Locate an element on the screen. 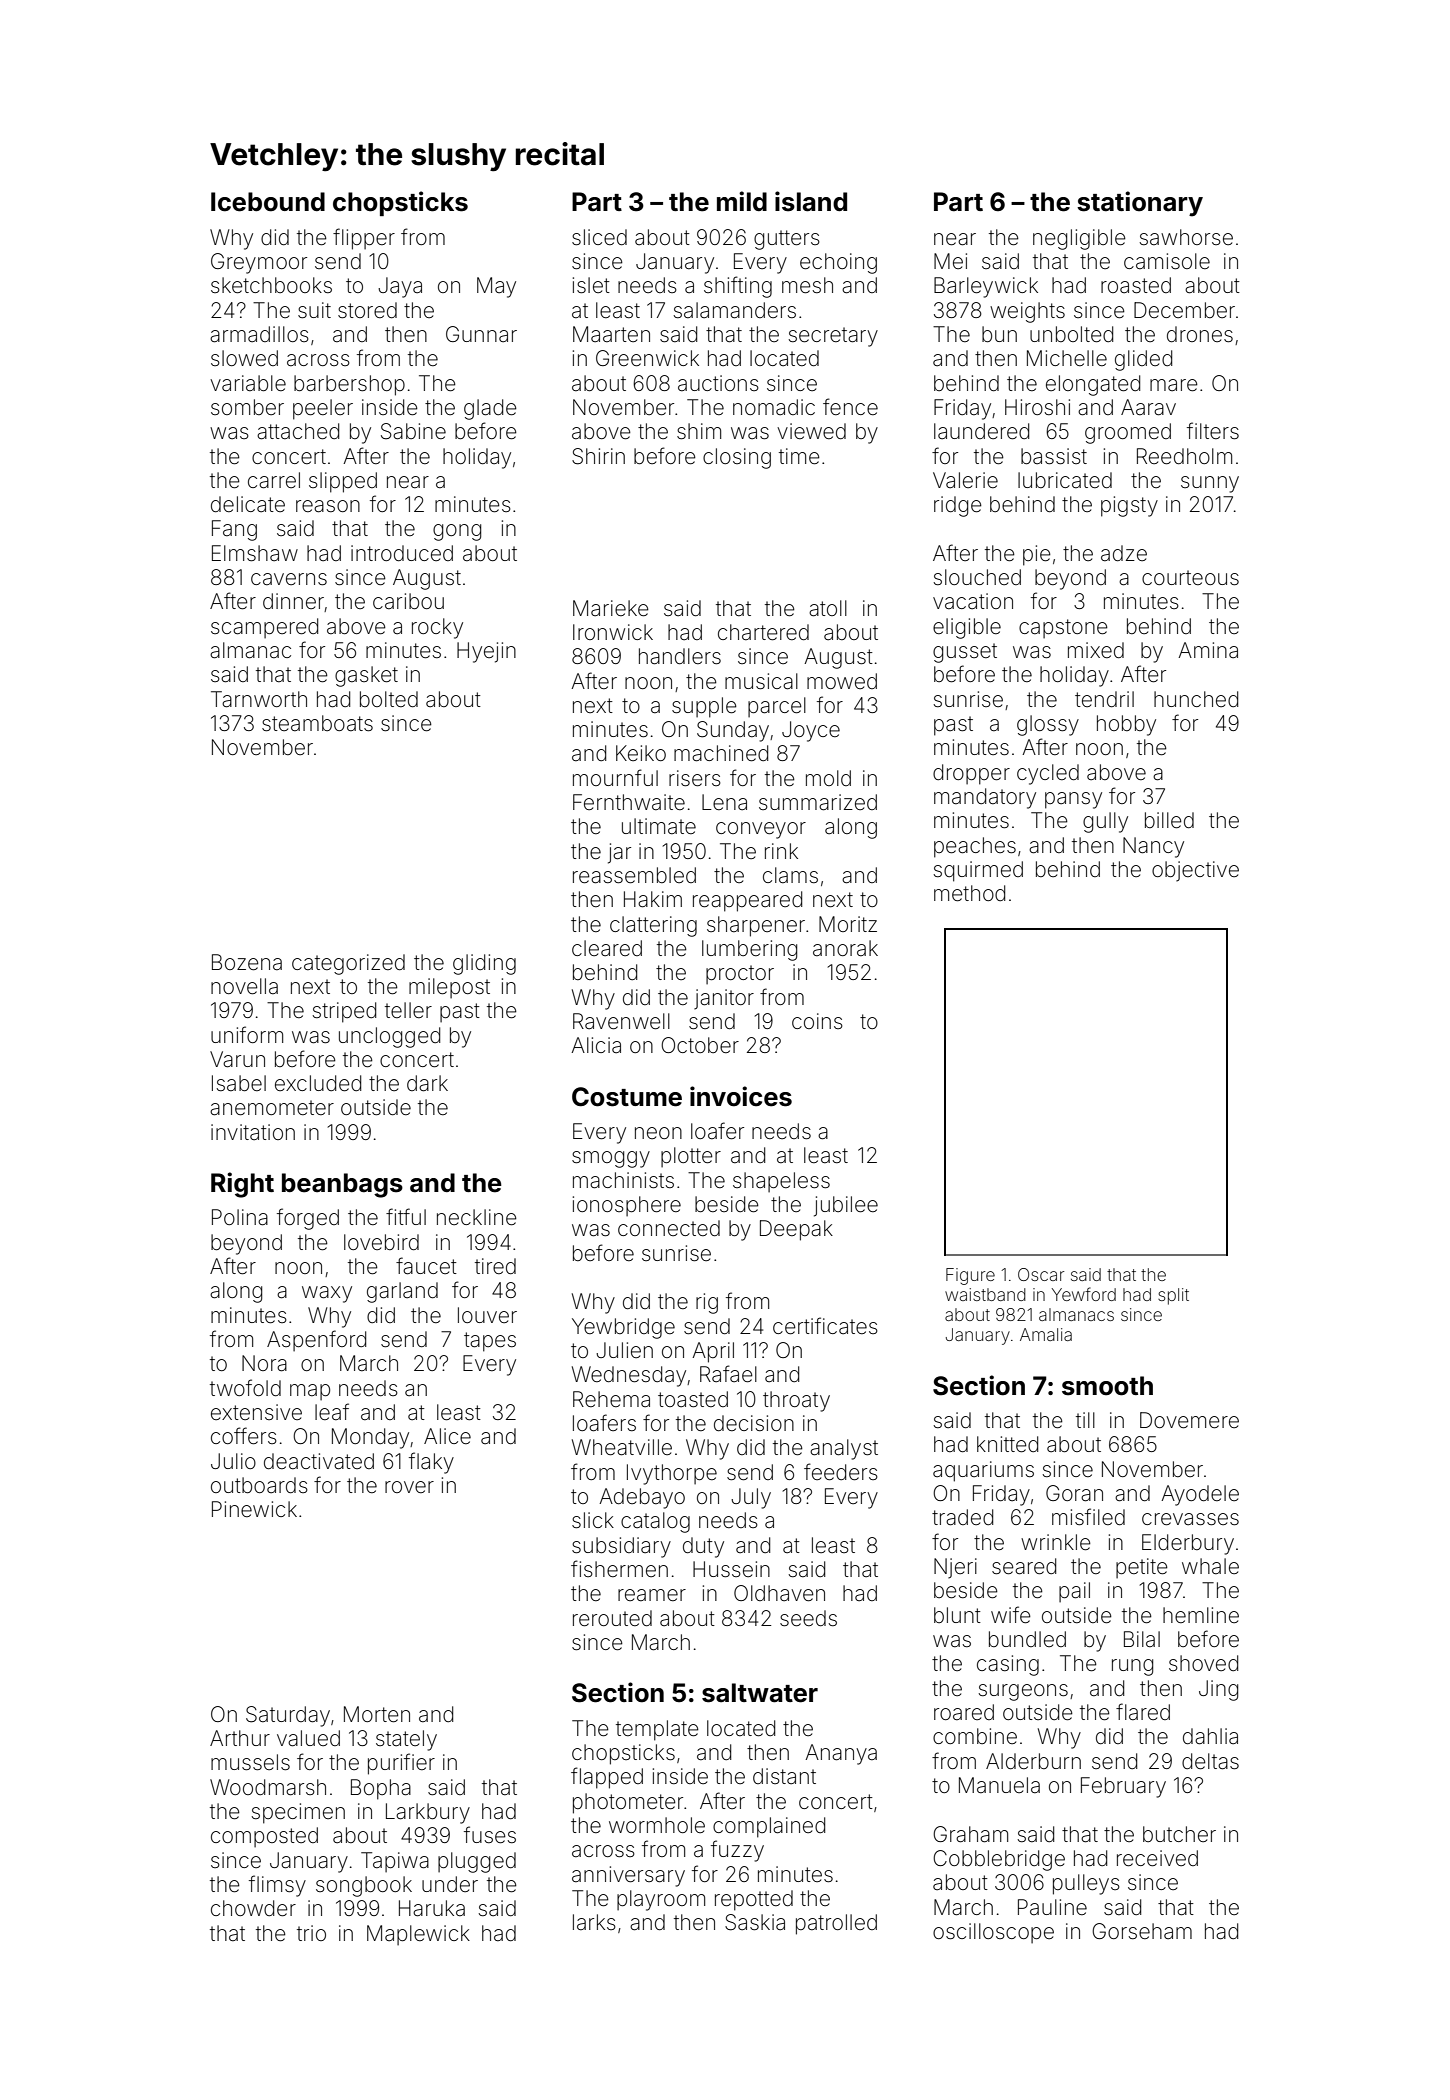 The image size is (1450, 2100). chowder is located at coordinates (253, 1908).
